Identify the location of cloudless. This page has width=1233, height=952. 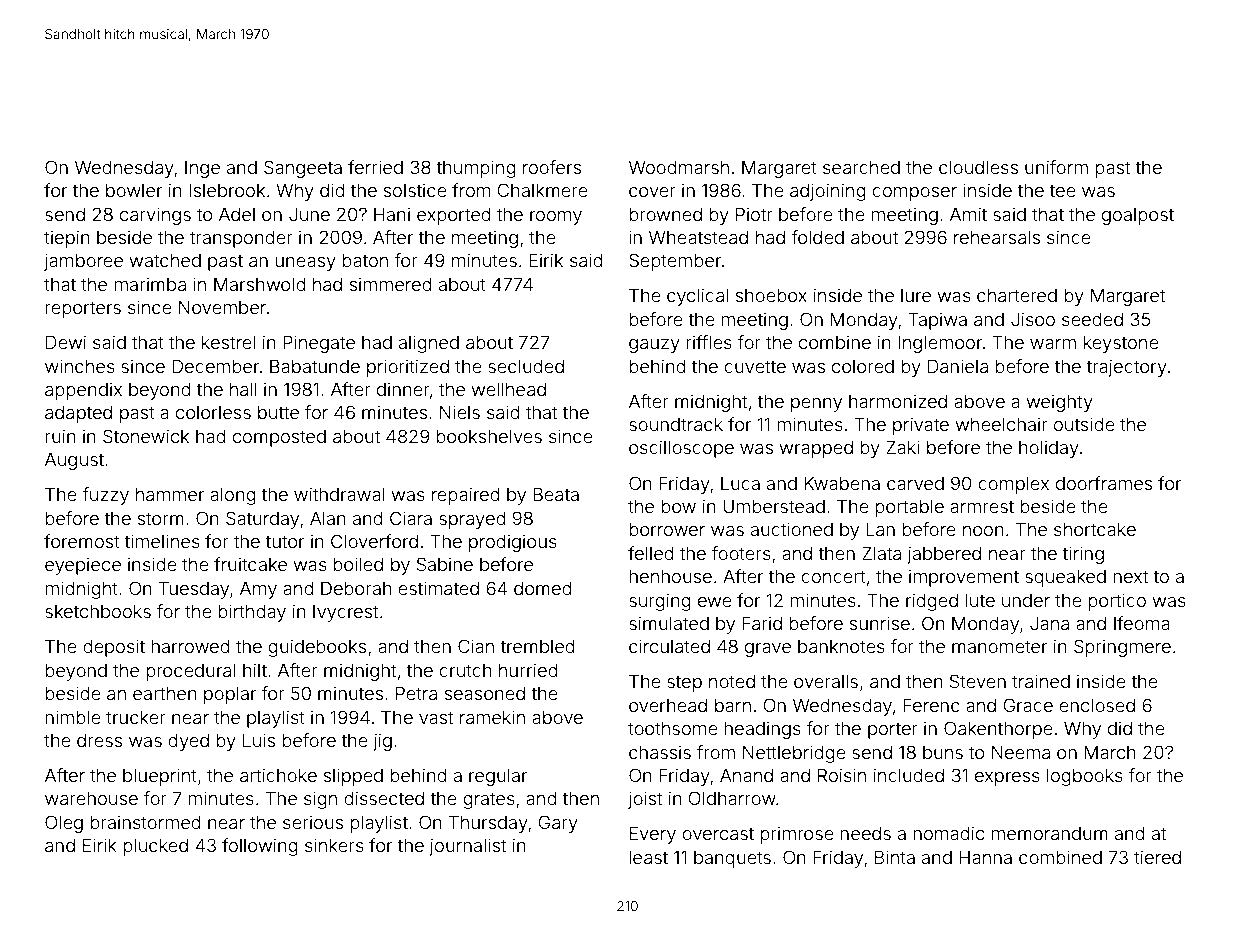
(978, 167).
